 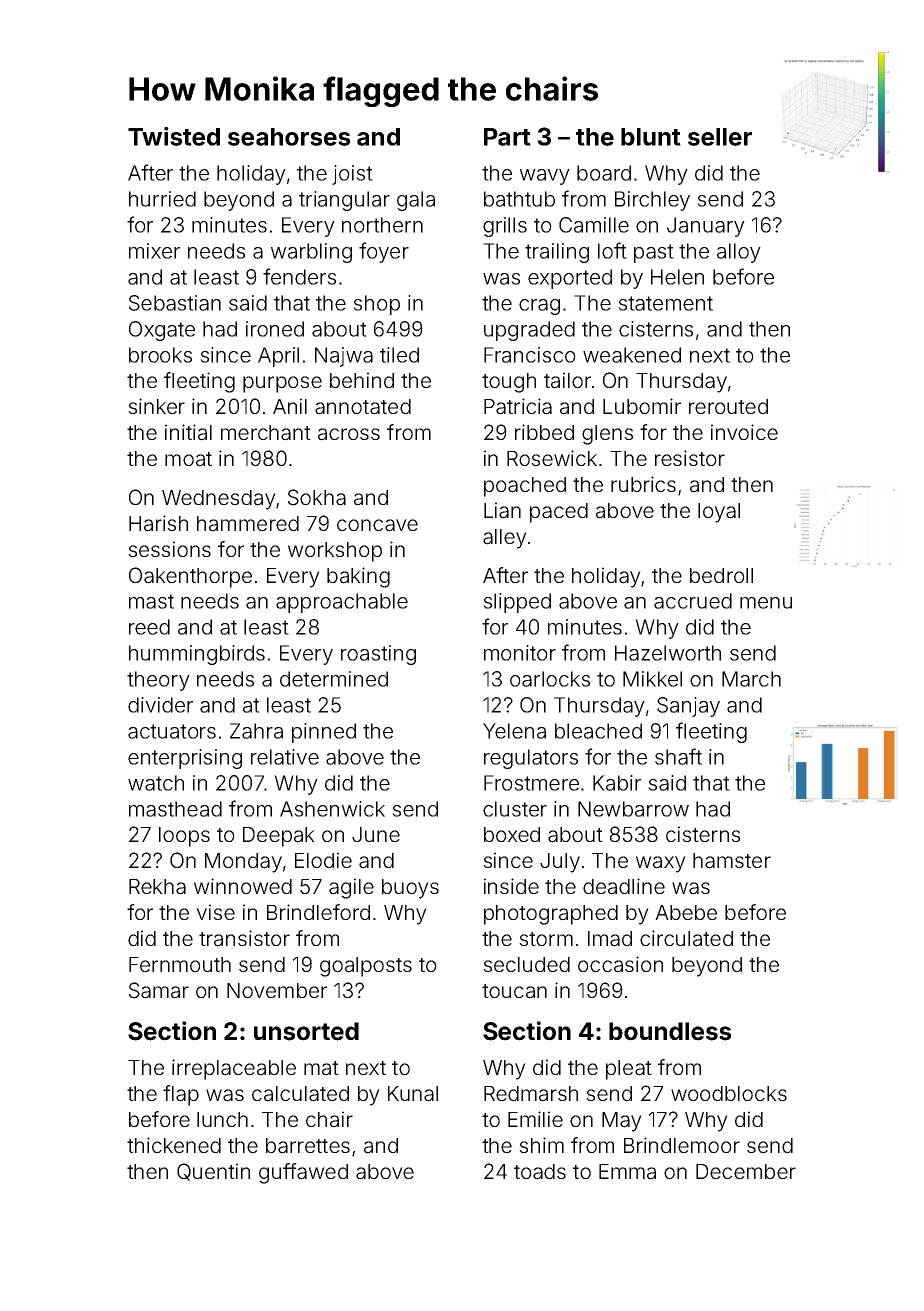 I want to click on slipped, so click(x=517, y=603).
